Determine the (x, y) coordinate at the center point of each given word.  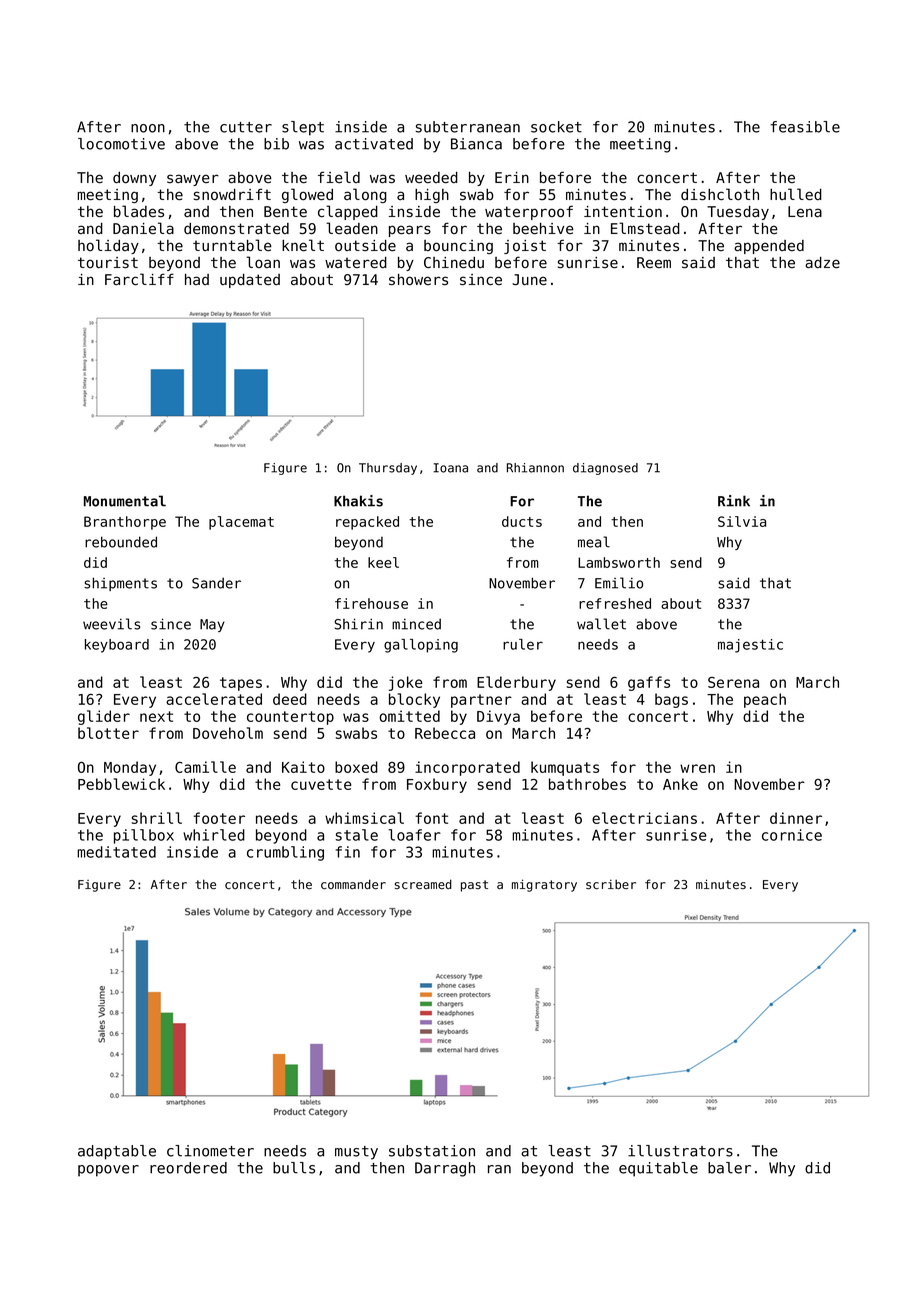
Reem (654, 262)
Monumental (125, 501)
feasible (805, 127)
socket (556, 127)
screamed (423, 884)
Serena (733, 682)
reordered (188, 1168)
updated (250, 281)
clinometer (210, 1151)
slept (303, 128)
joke (405, 683)
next (156, 716)
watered (356, 263)
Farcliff (139, 279)
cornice (792, 835)
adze (822, 263)
